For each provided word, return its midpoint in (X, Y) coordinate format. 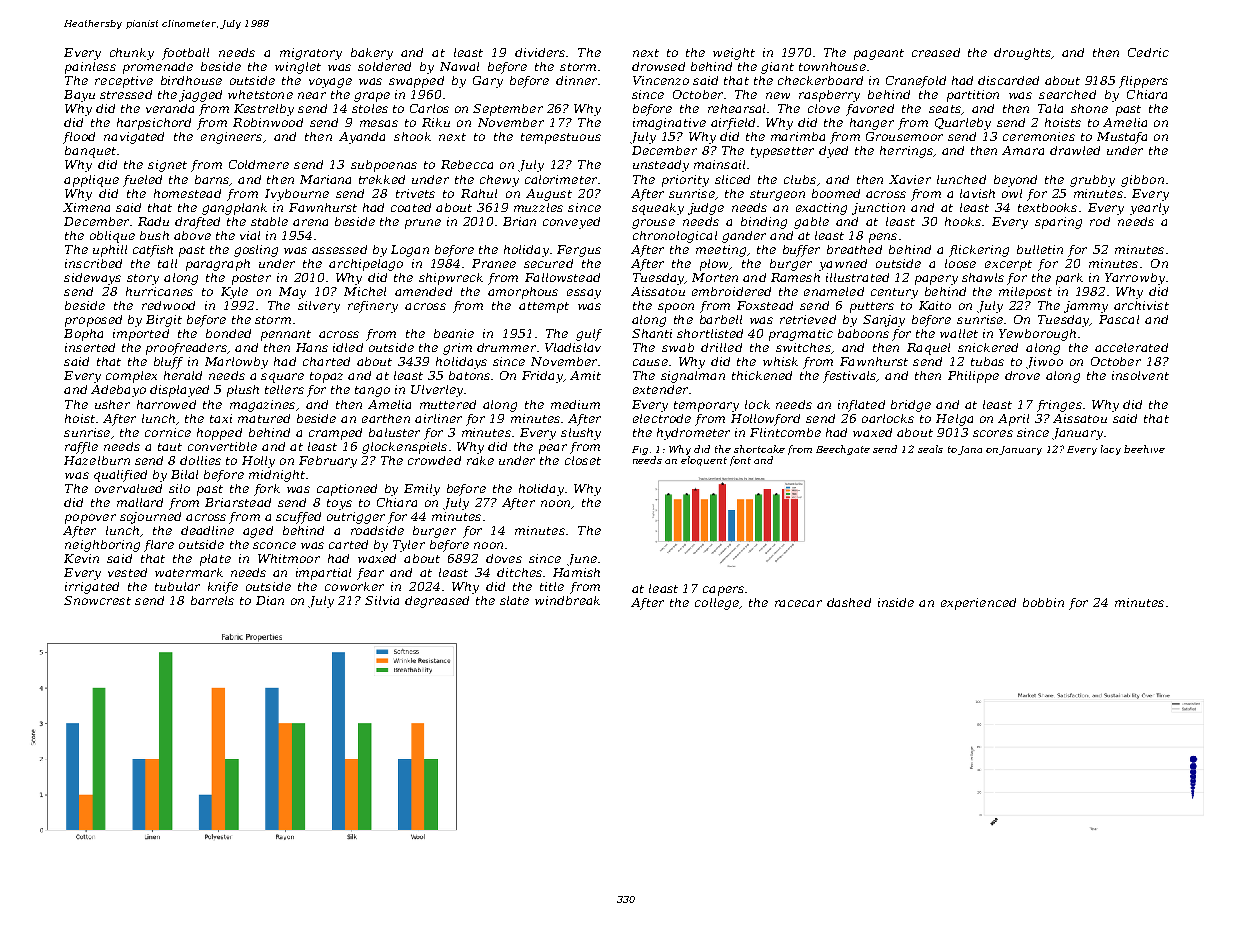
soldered (384, 66)
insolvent (1140, 375)
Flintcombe (785, 432)
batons (469, 375)
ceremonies (1039, 136)
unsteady (661, 166)
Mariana (325, 179)
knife (223, 588)
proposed (93, 321)
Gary (488, 82)
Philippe (973, 377)
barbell (721, 319)
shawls (983, 277)
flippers (1143, 82)
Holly (258, 462)
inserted (90, 347)
